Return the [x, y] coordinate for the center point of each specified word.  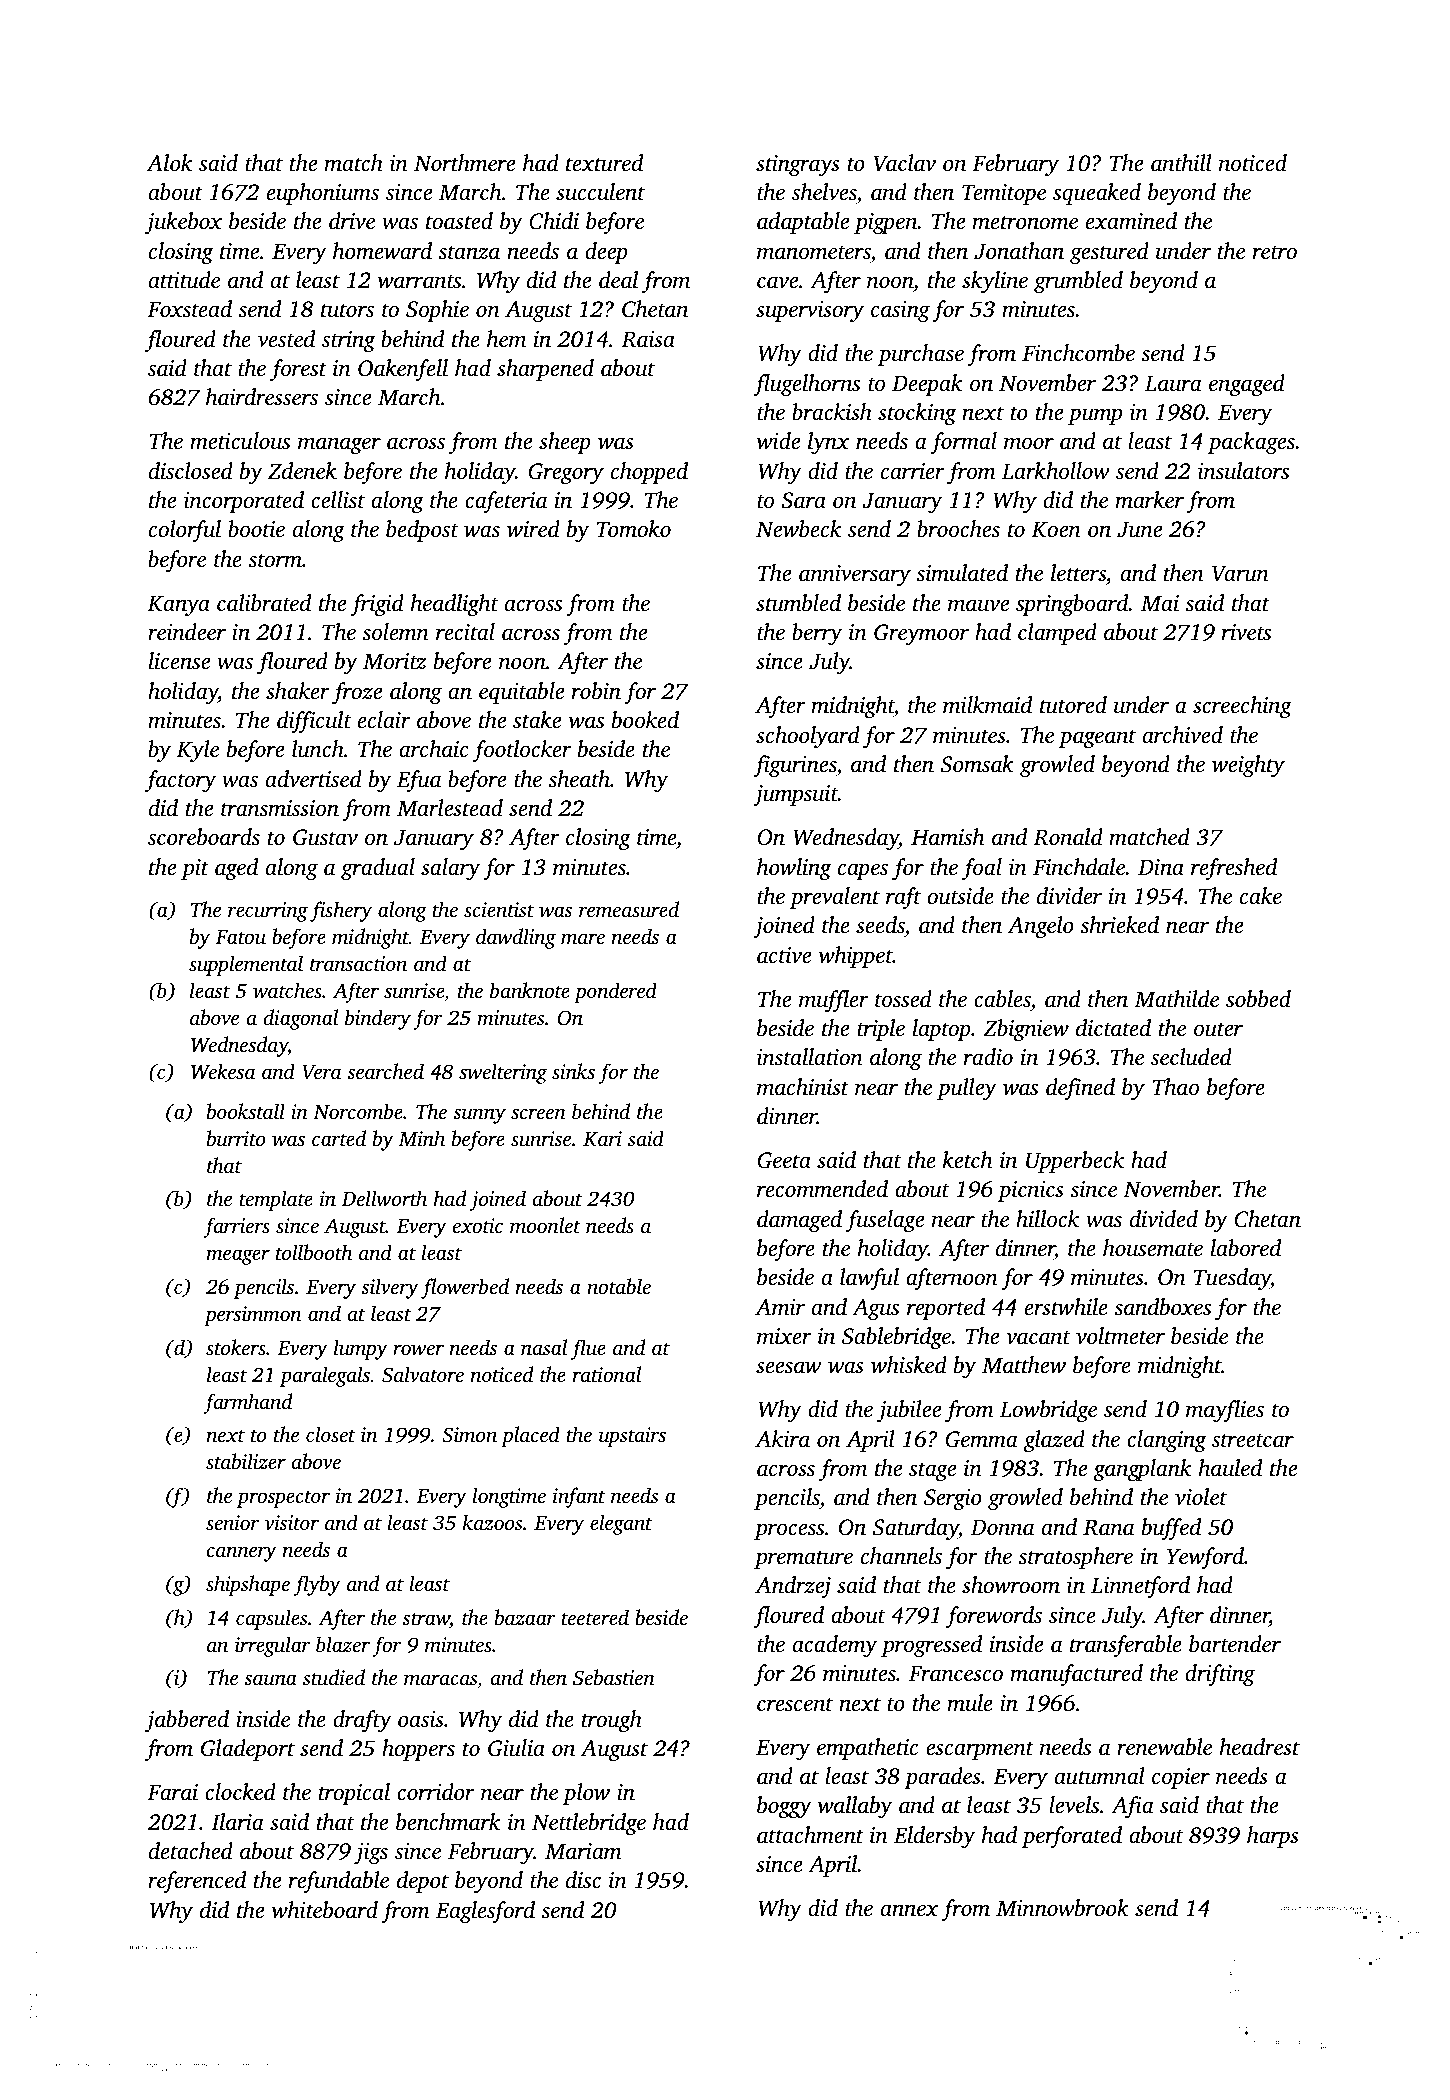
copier [1181, 1778]
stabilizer [246, 1461]
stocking [917, 414]
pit [195, 869]
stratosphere [1075, 1558]
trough [612, 1721]
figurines [794, 766]
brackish [832, 412]
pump [1095, 416]
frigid [377, 605]
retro [1275, 253]
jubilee [909, 1411]
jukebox [183, 223]
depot [423, 1882]
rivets [1246, 632]
